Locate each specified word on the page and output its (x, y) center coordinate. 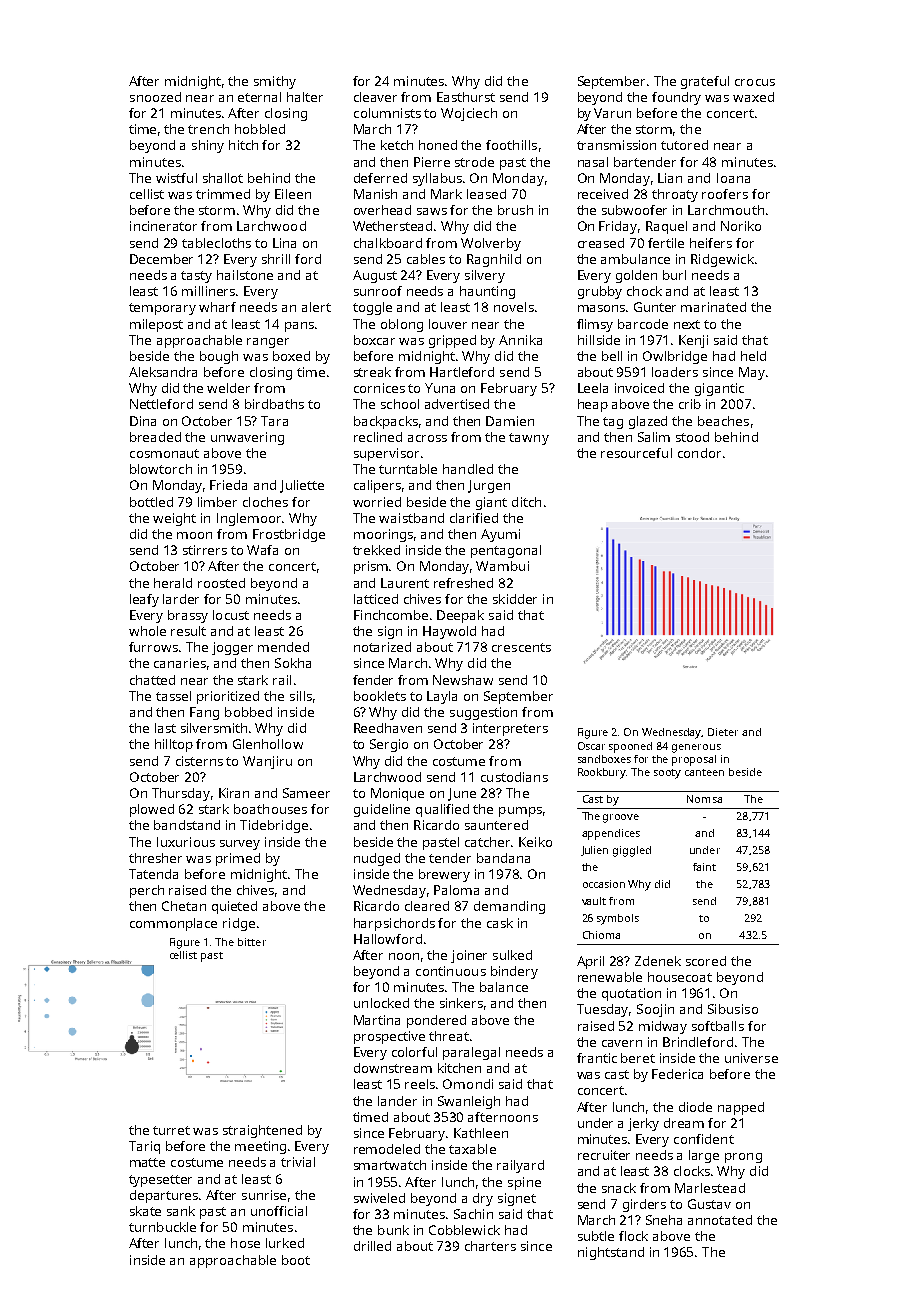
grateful (705, 82)
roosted (221, 583)
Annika (520, 340)
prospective (389, 1037)
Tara (274, 421)
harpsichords (394, 924)
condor (699, 453)
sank (181, 1211)
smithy (275, 82)
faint (704, 867)
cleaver (375, 97)
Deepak (460, 616)
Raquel (666, 227)
